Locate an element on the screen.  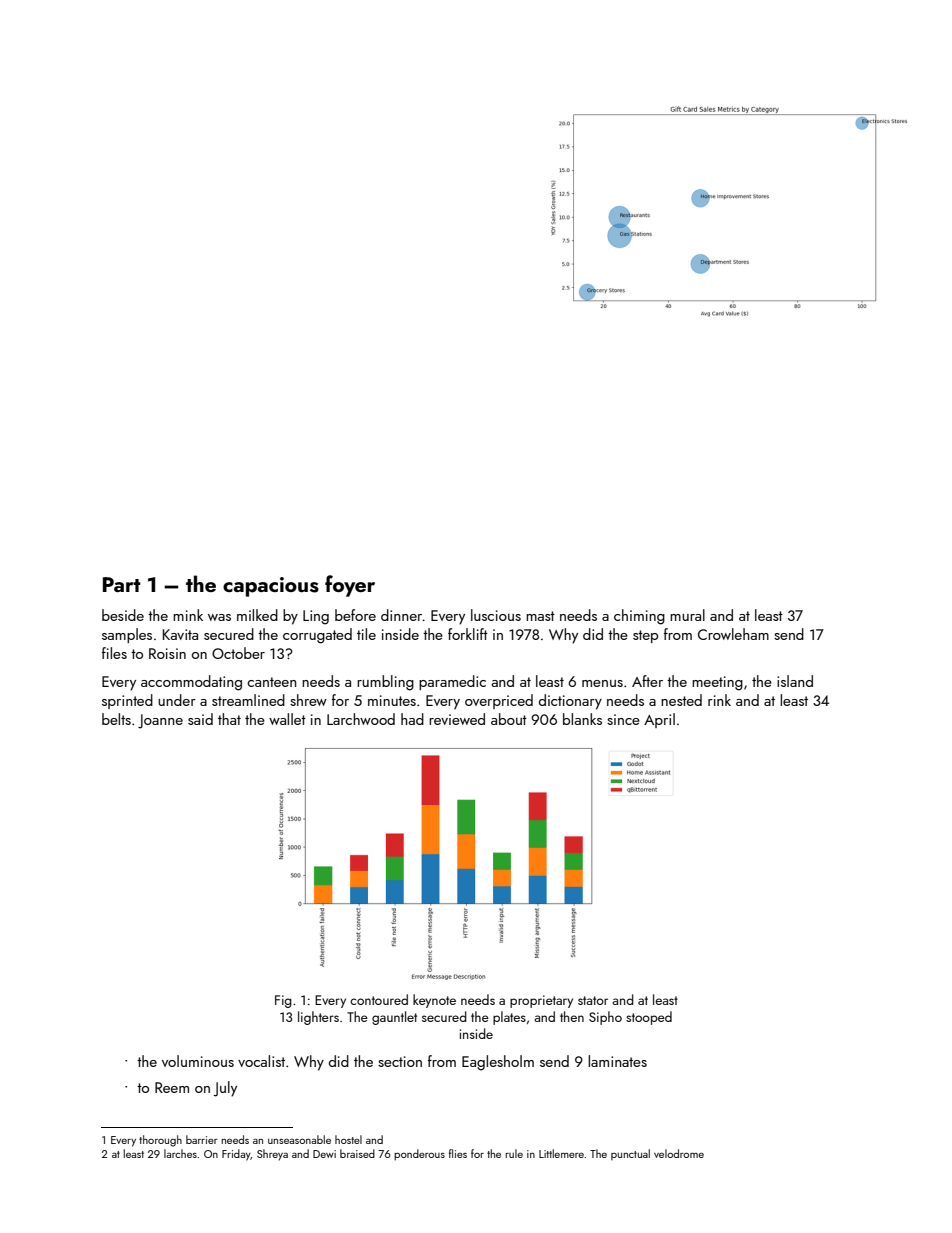
mink is located at coordinates (188, 615).
